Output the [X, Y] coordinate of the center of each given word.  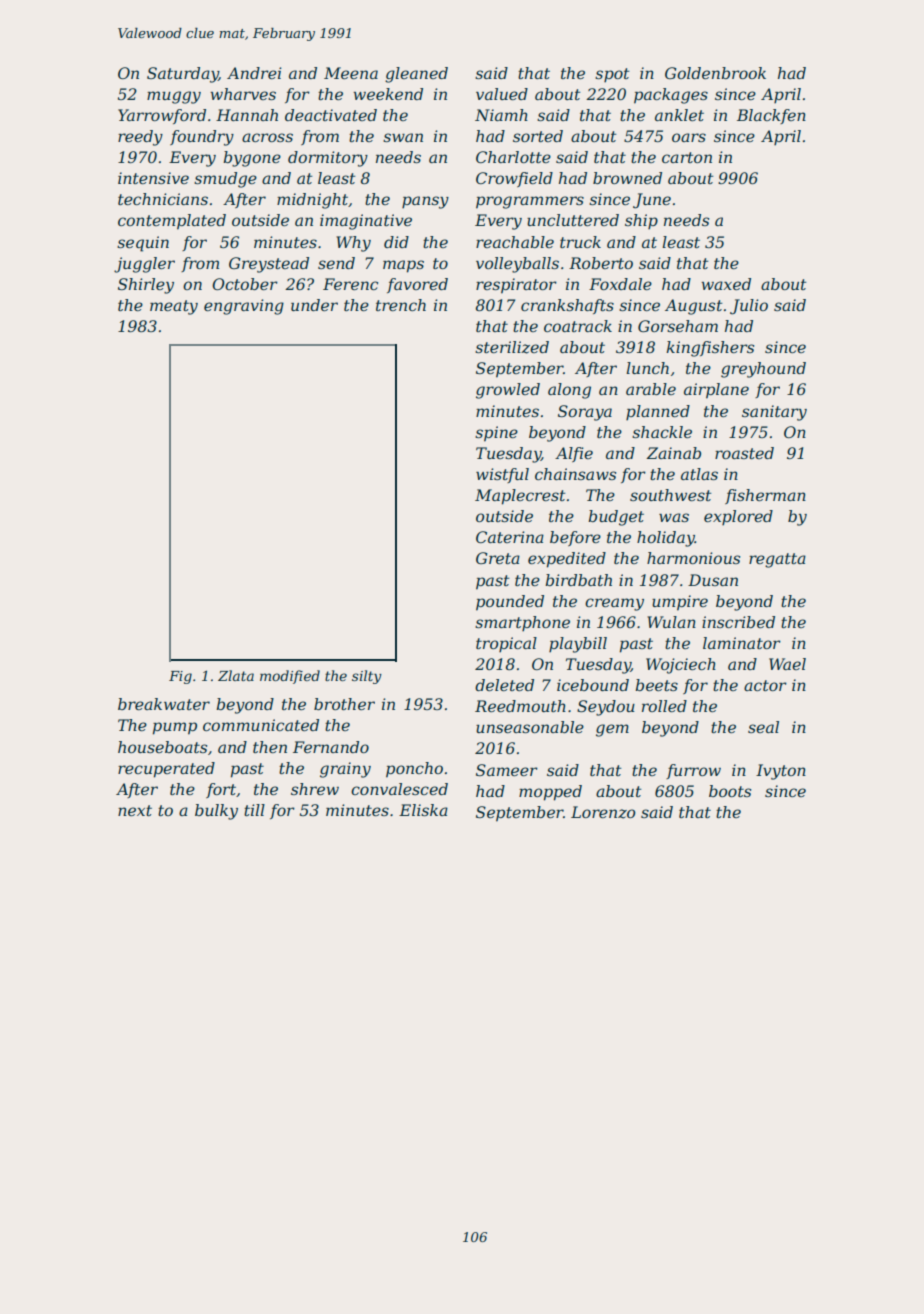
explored [738, 518]
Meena [351, 73]
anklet [679, 115]
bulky [216, 812]
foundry [202, 138]
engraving [244, 307]
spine [496, 434]
